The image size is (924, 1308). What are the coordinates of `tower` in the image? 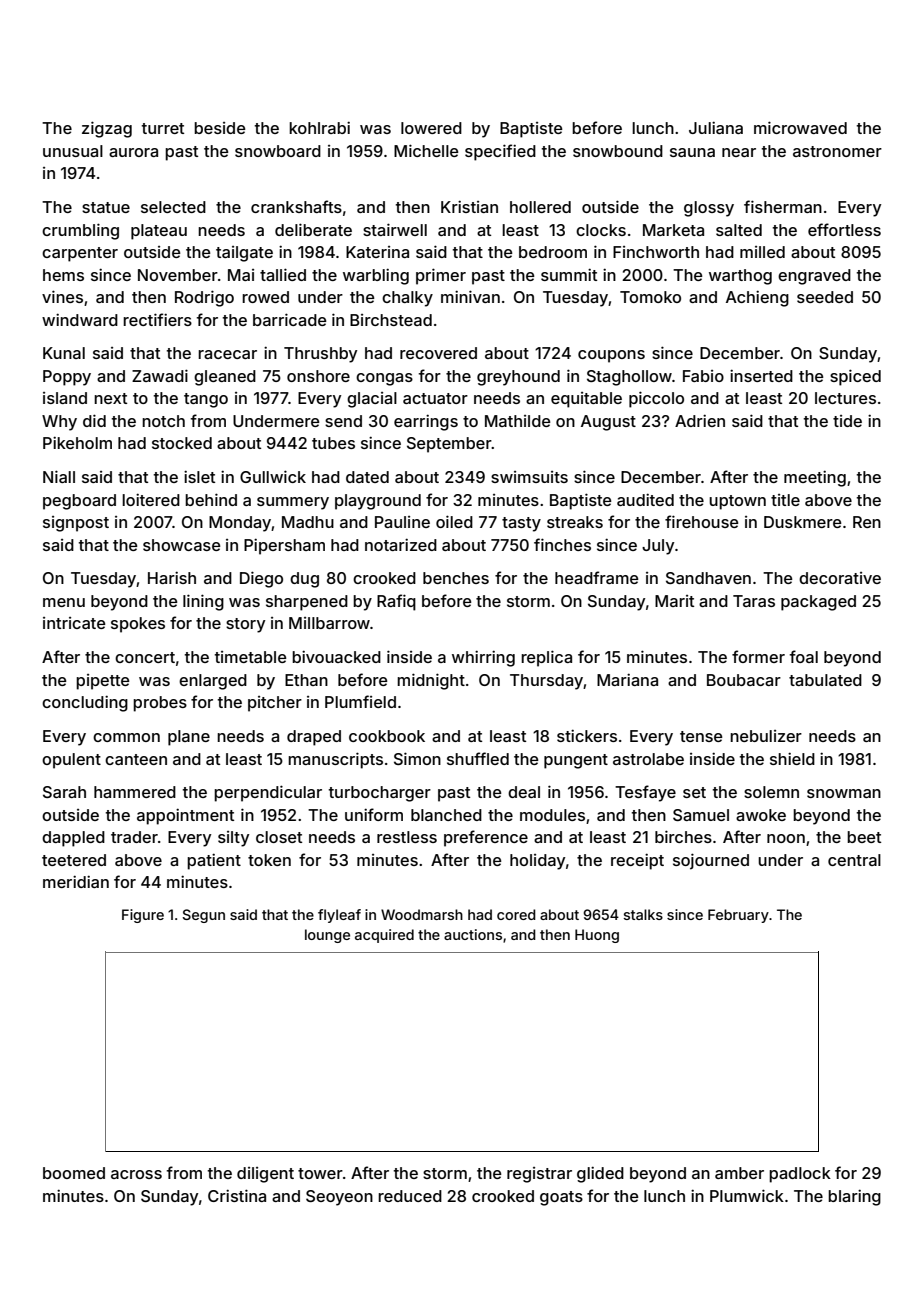 It's located at (320, 1173).
